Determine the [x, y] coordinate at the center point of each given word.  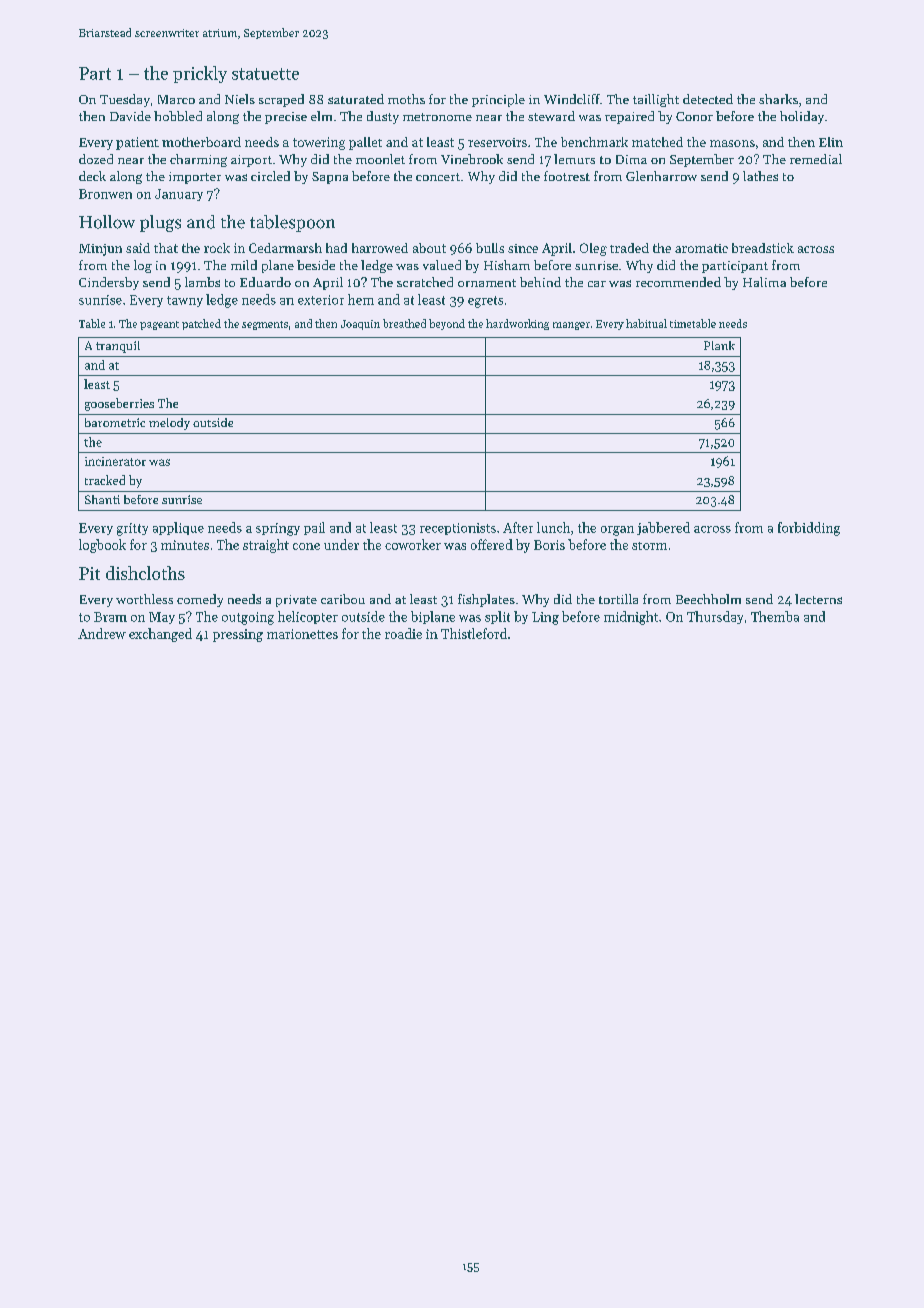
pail [314, 528]
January [179, 195]
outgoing [248, 618]
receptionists [458, 529]
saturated [356, 99]
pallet [365, 143]
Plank [719, 345]
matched [657, 142]
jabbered [663, 528]
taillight [656, 100]
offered [492, 544]
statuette [265, 74]
